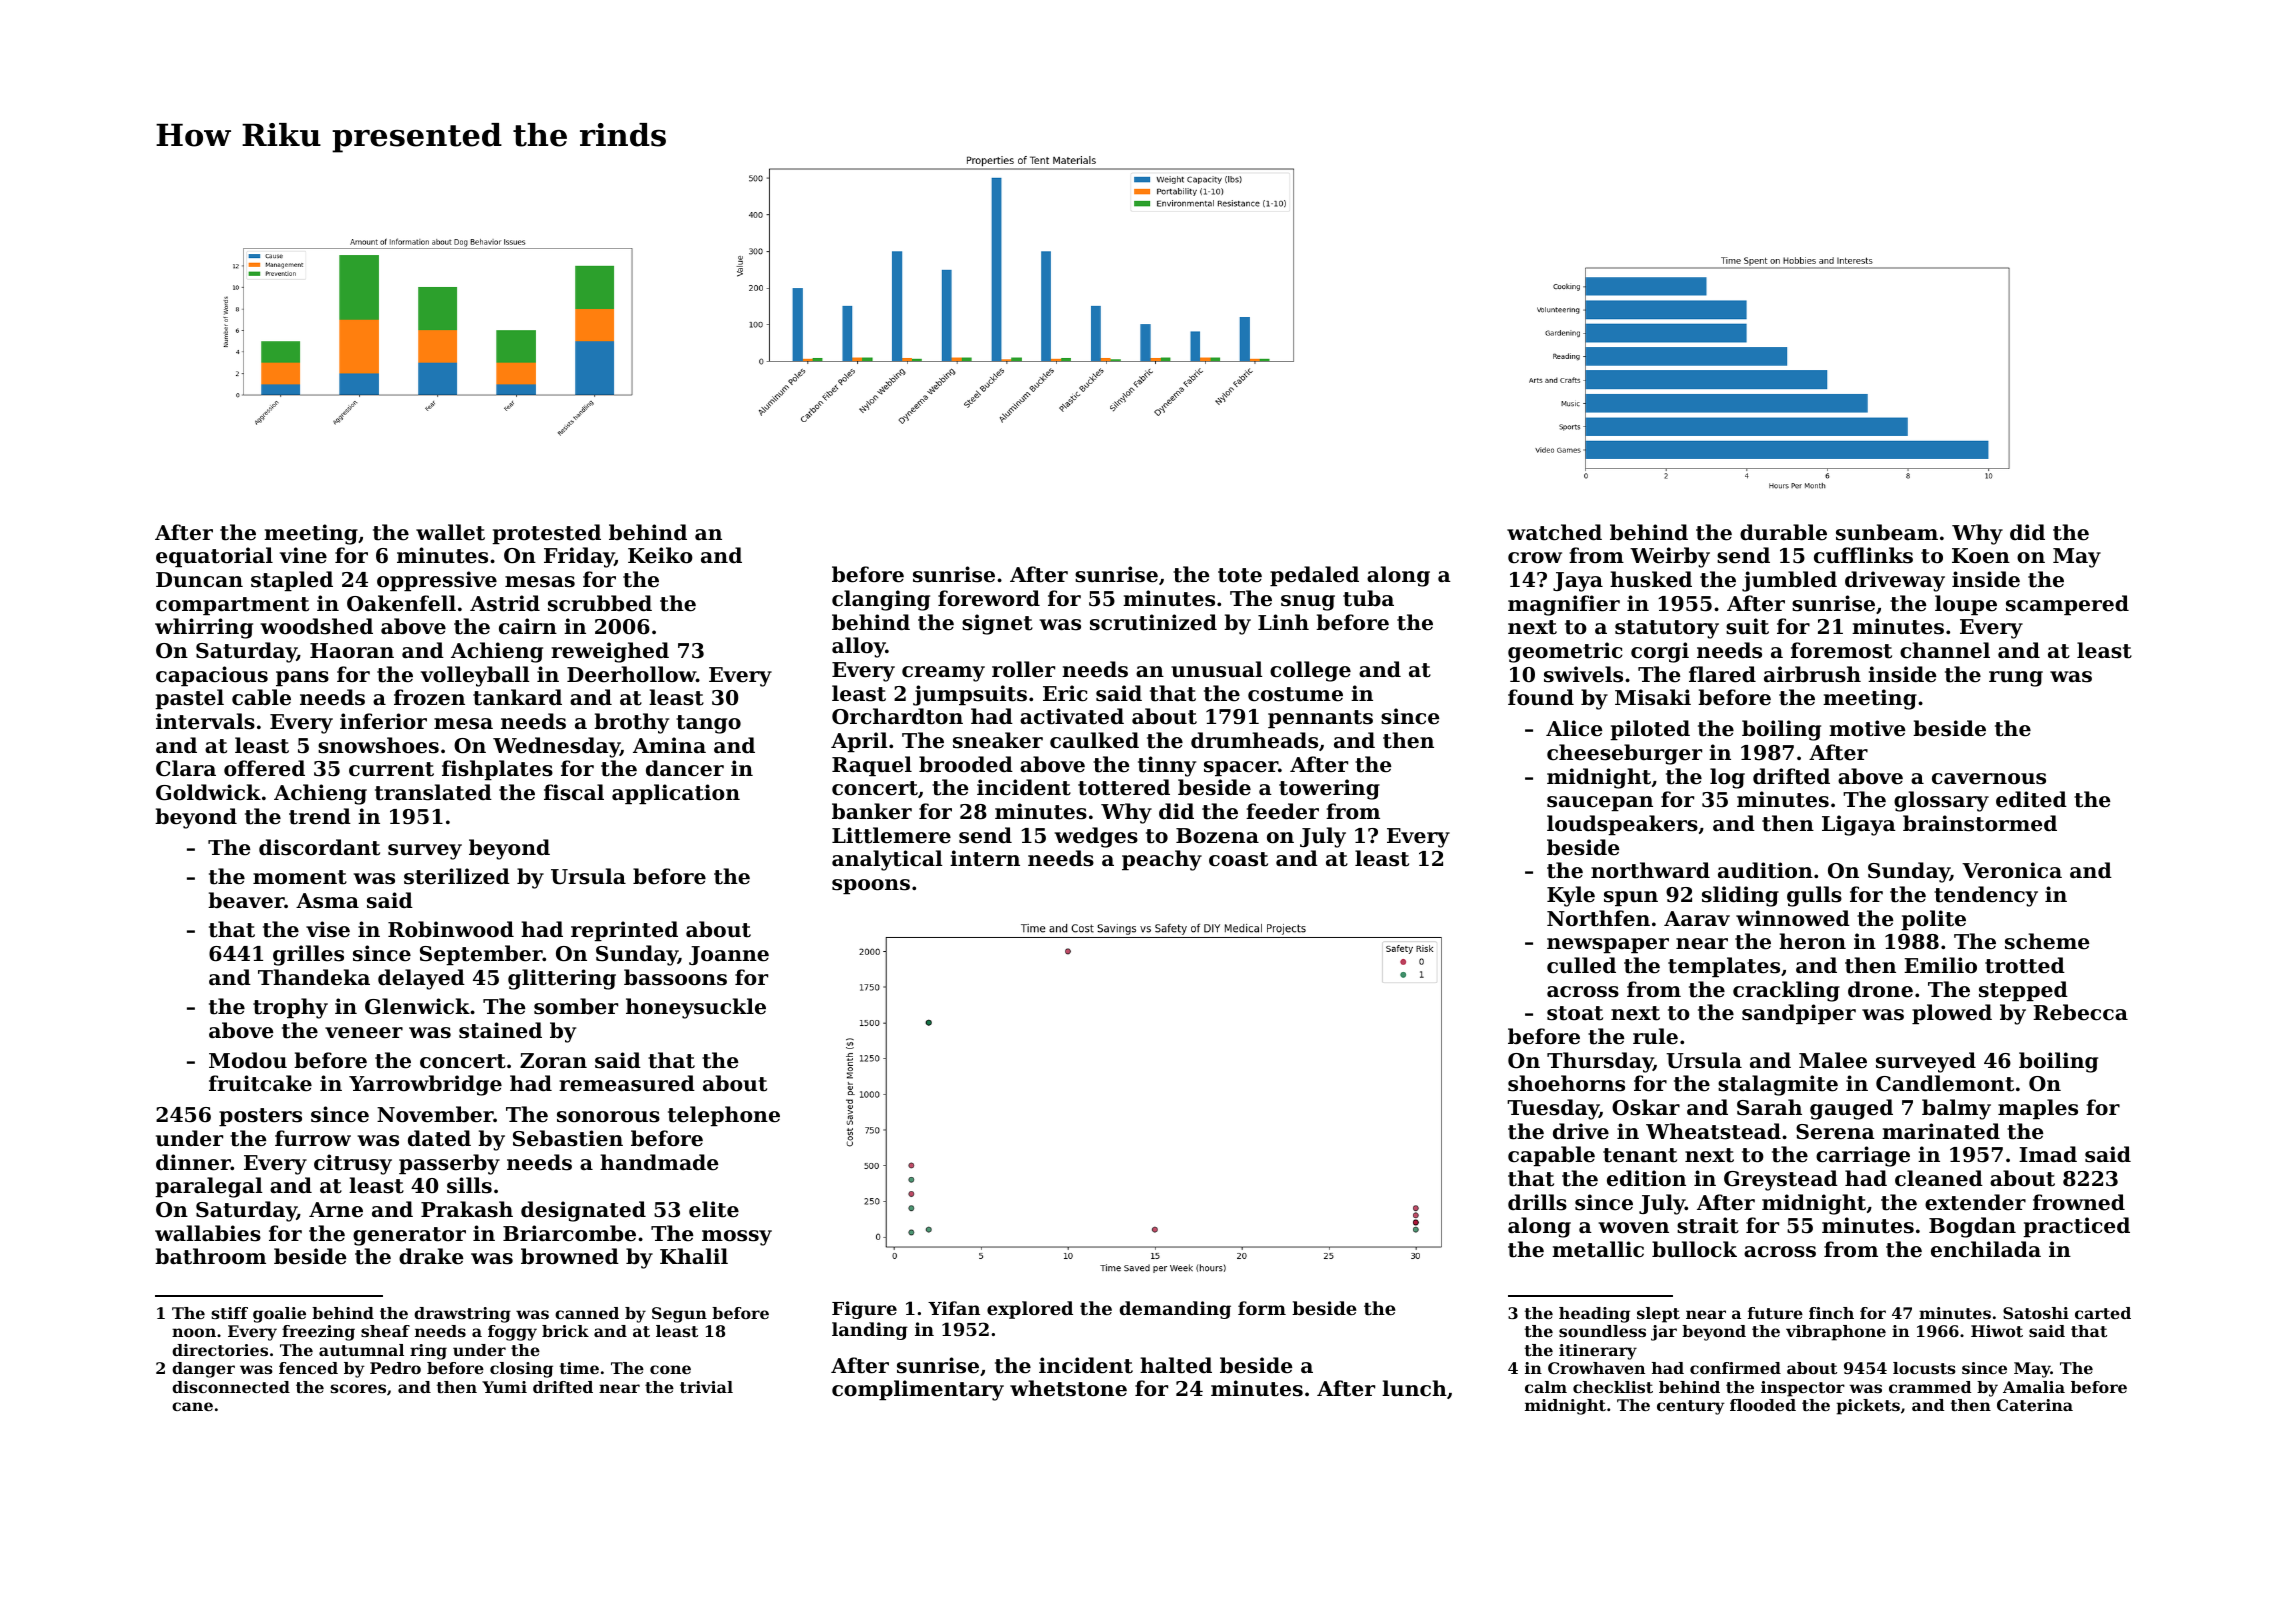 Image resolution: width=2292 pixels, height=1620 pixels. What do you see at coordinates (2067, 605) in the screenshot?
I see `scampered` at bounding box center [2067, 605].
